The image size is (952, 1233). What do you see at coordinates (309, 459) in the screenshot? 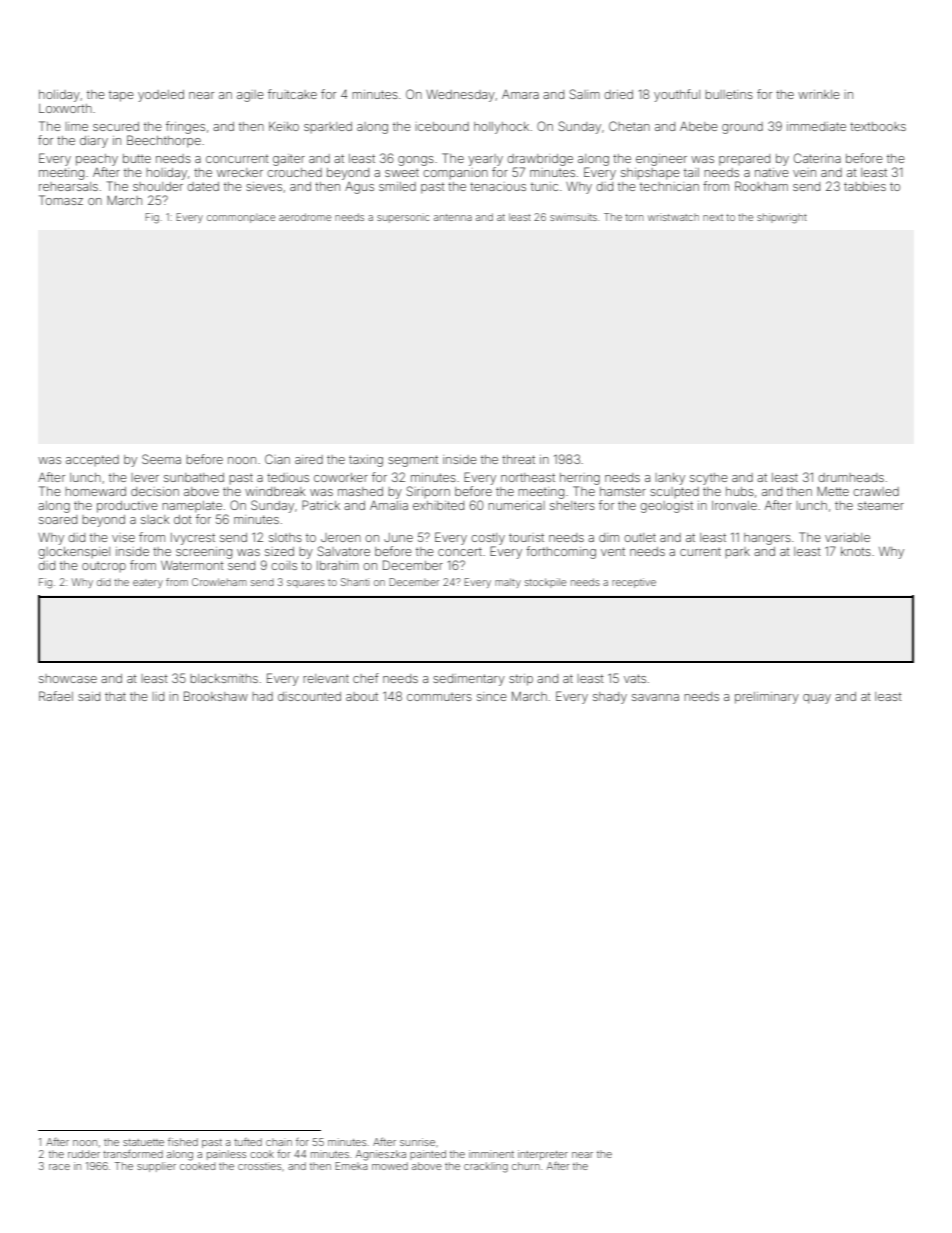
I see `aired` at bounding box center [309, 459].
